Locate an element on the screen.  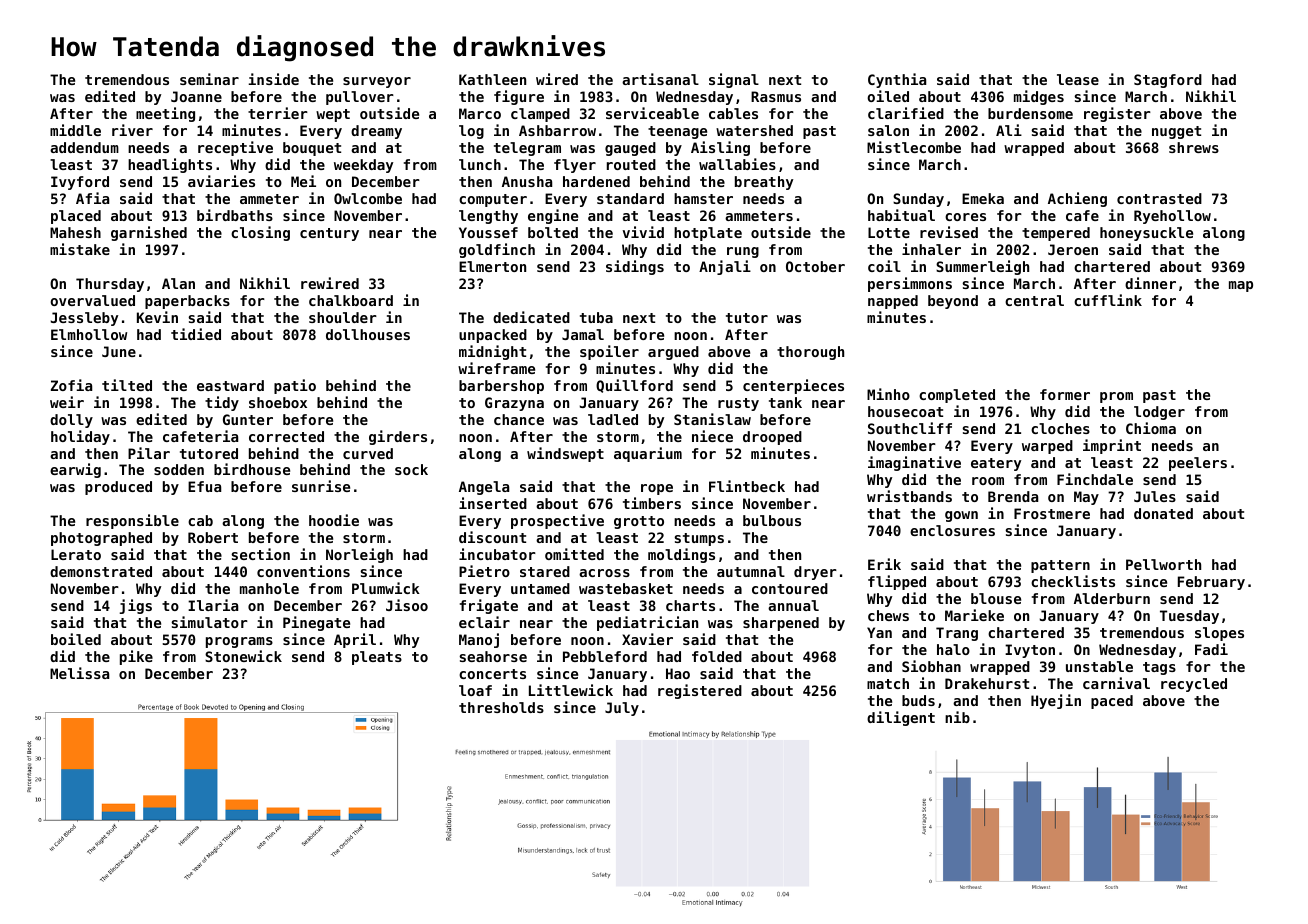
Ivyford is located at coordinates (80, 183).
